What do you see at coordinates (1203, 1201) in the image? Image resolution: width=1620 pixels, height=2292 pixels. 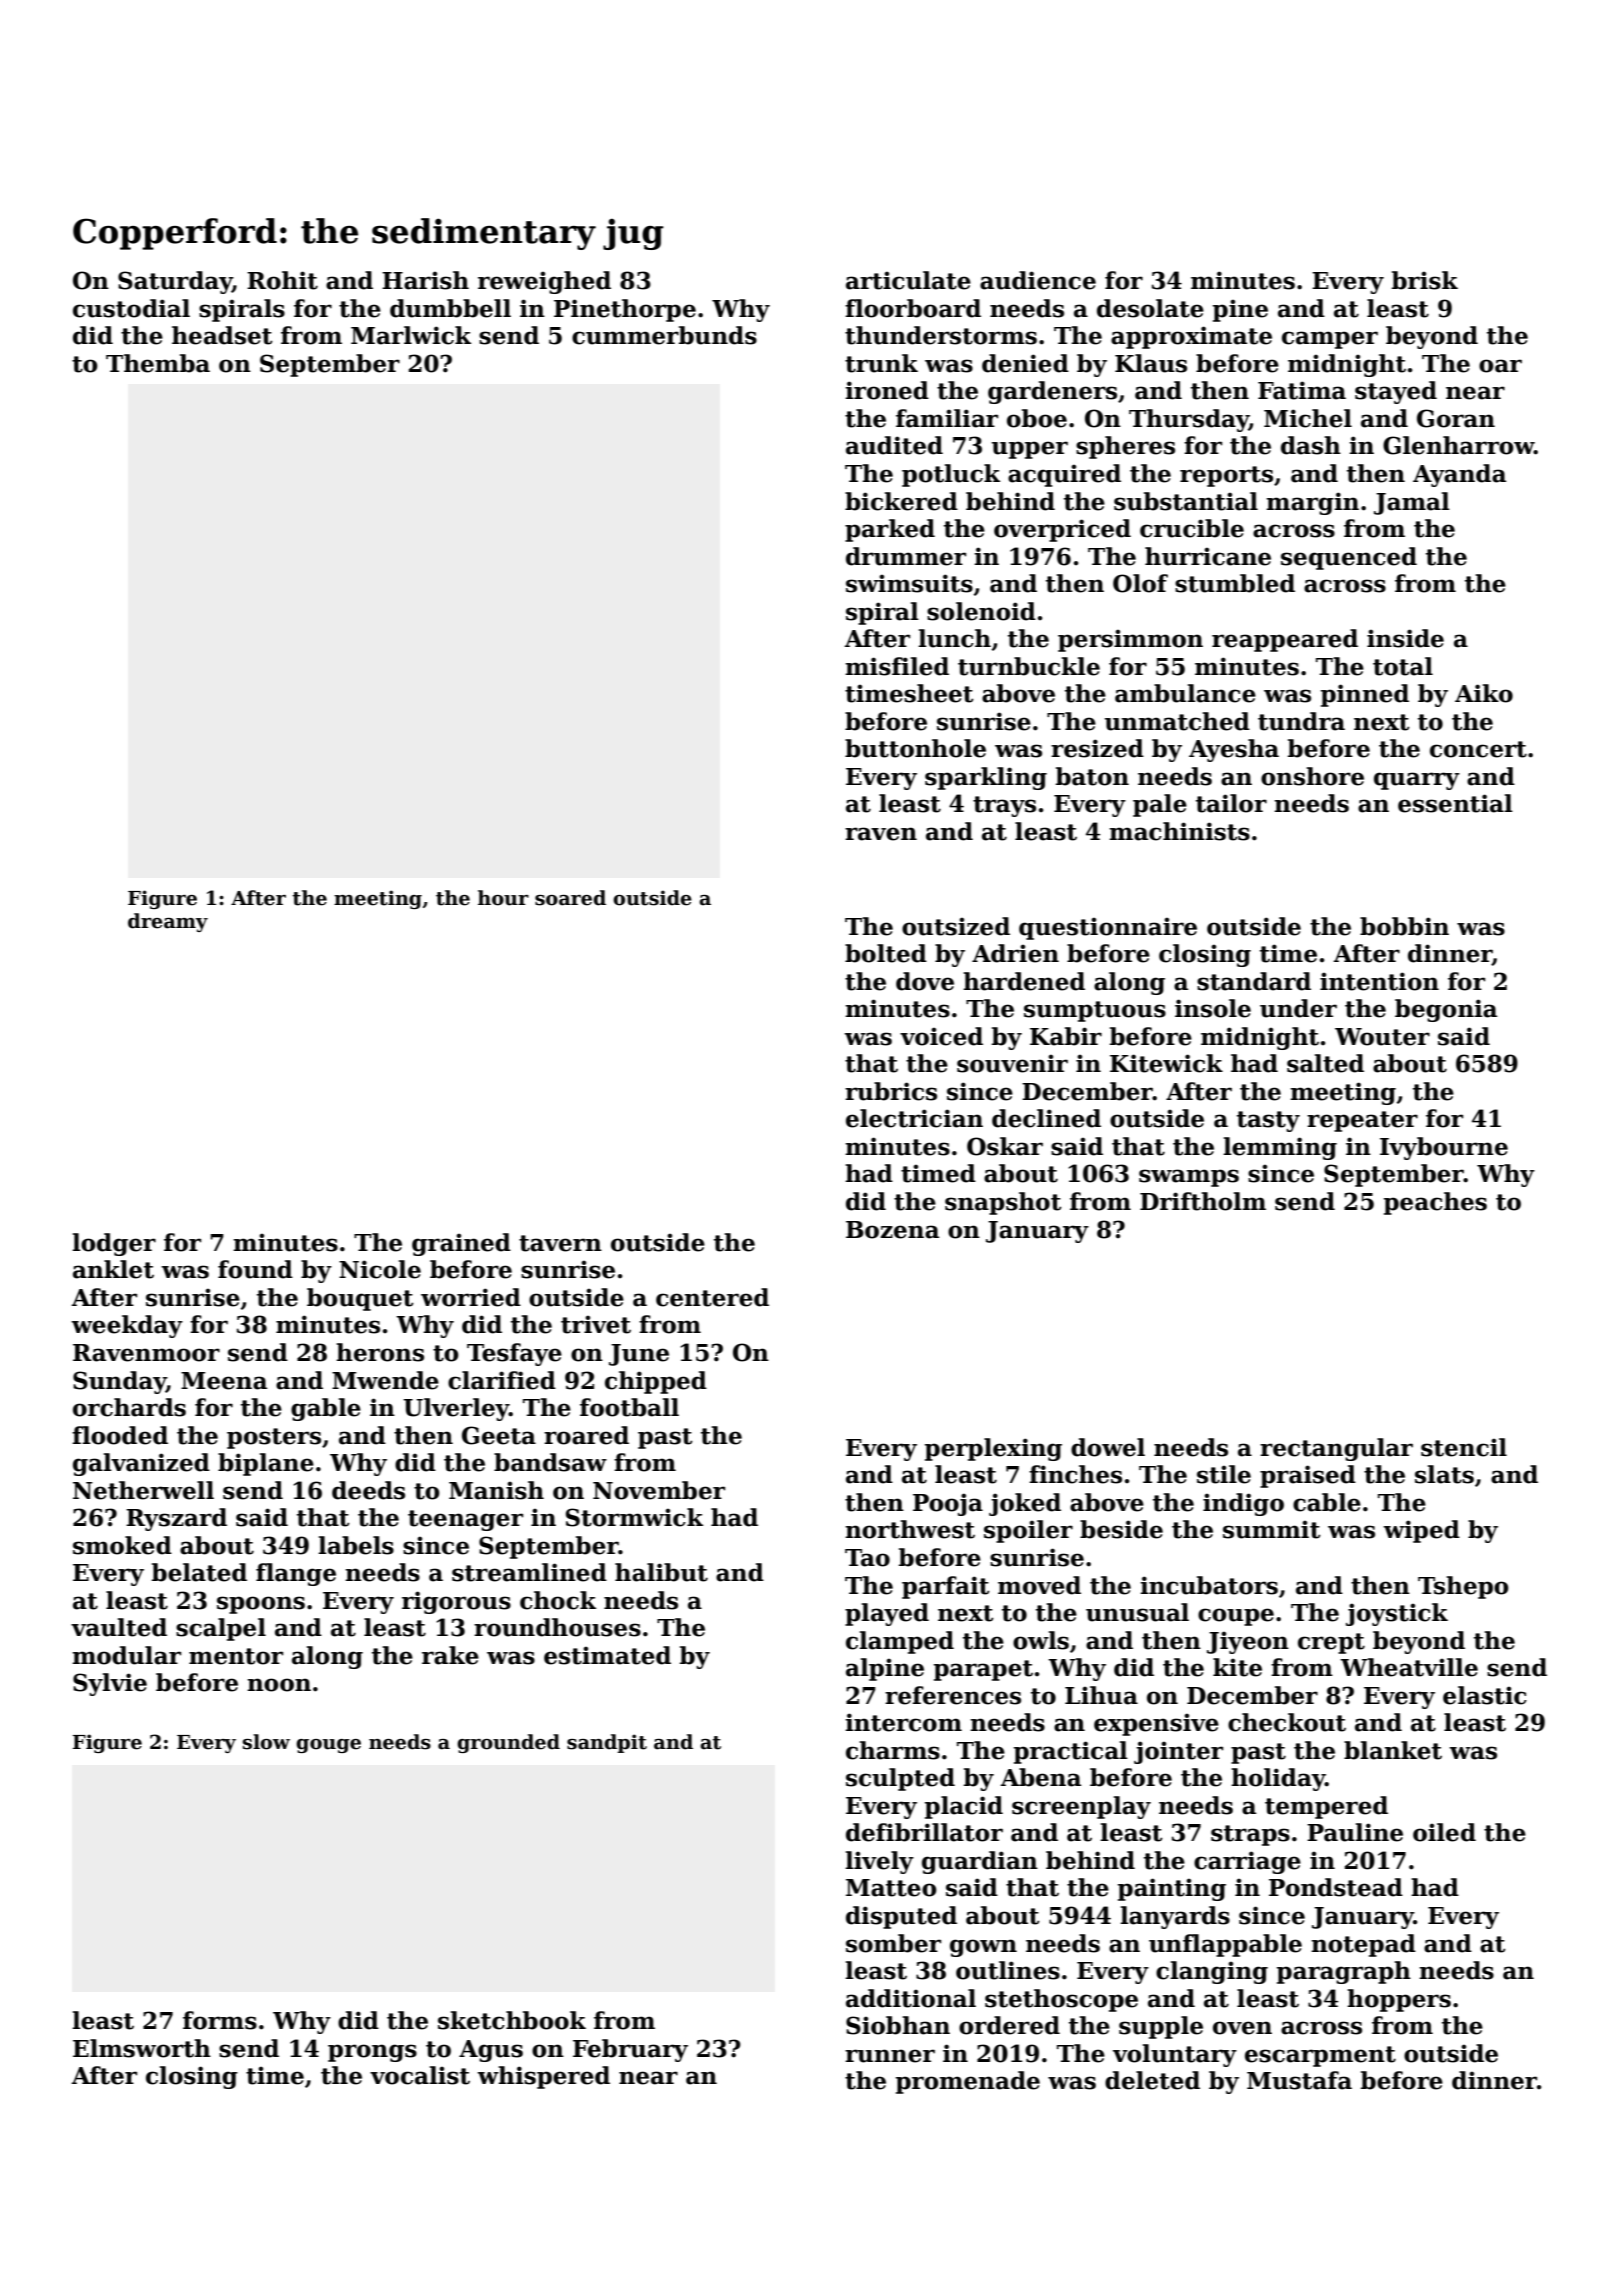 I see `Driftholm` at bounding box center [1203, 1201].
